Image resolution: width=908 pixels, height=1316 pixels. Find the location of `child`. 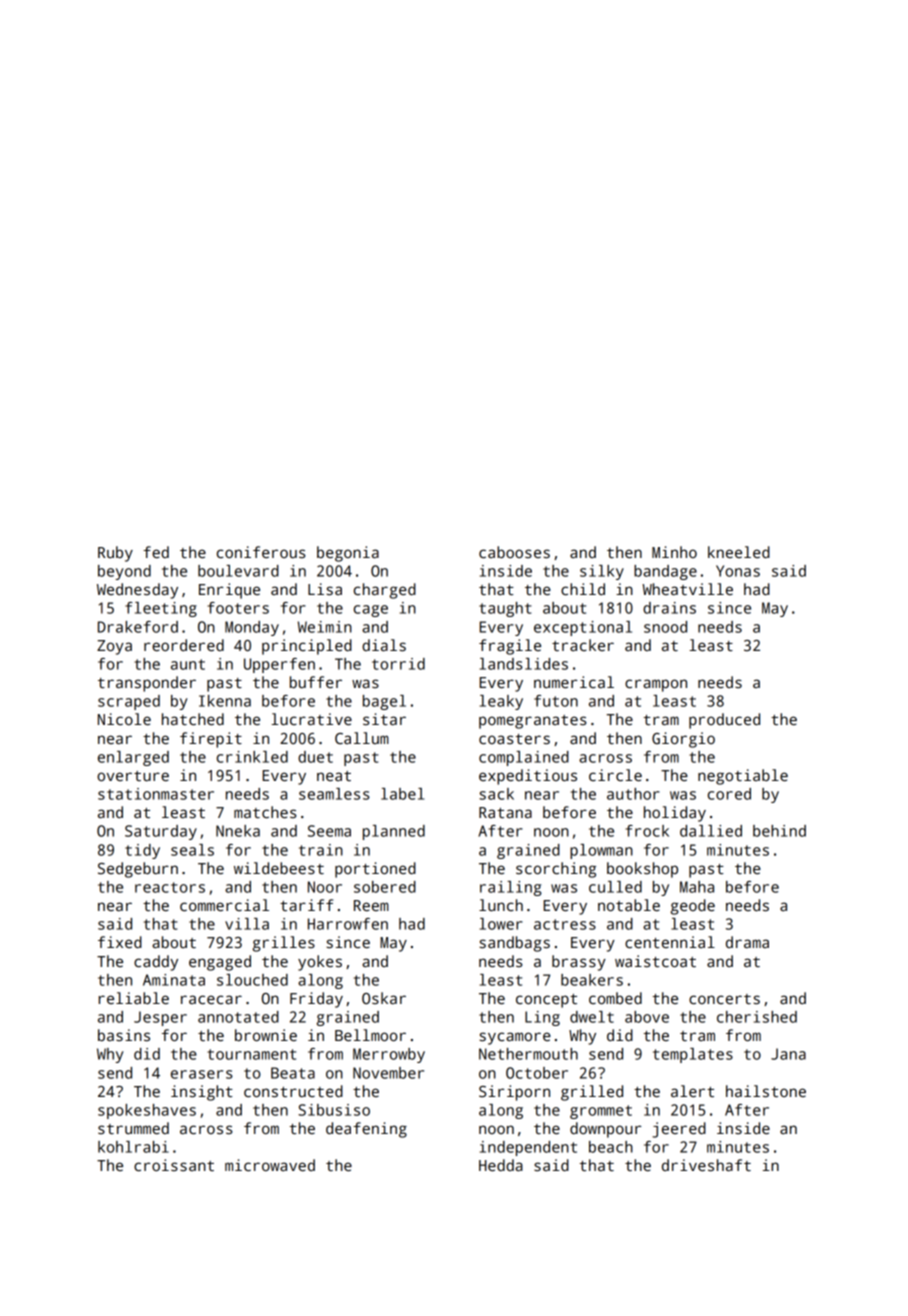

child is located at coordinates (583, 589).
